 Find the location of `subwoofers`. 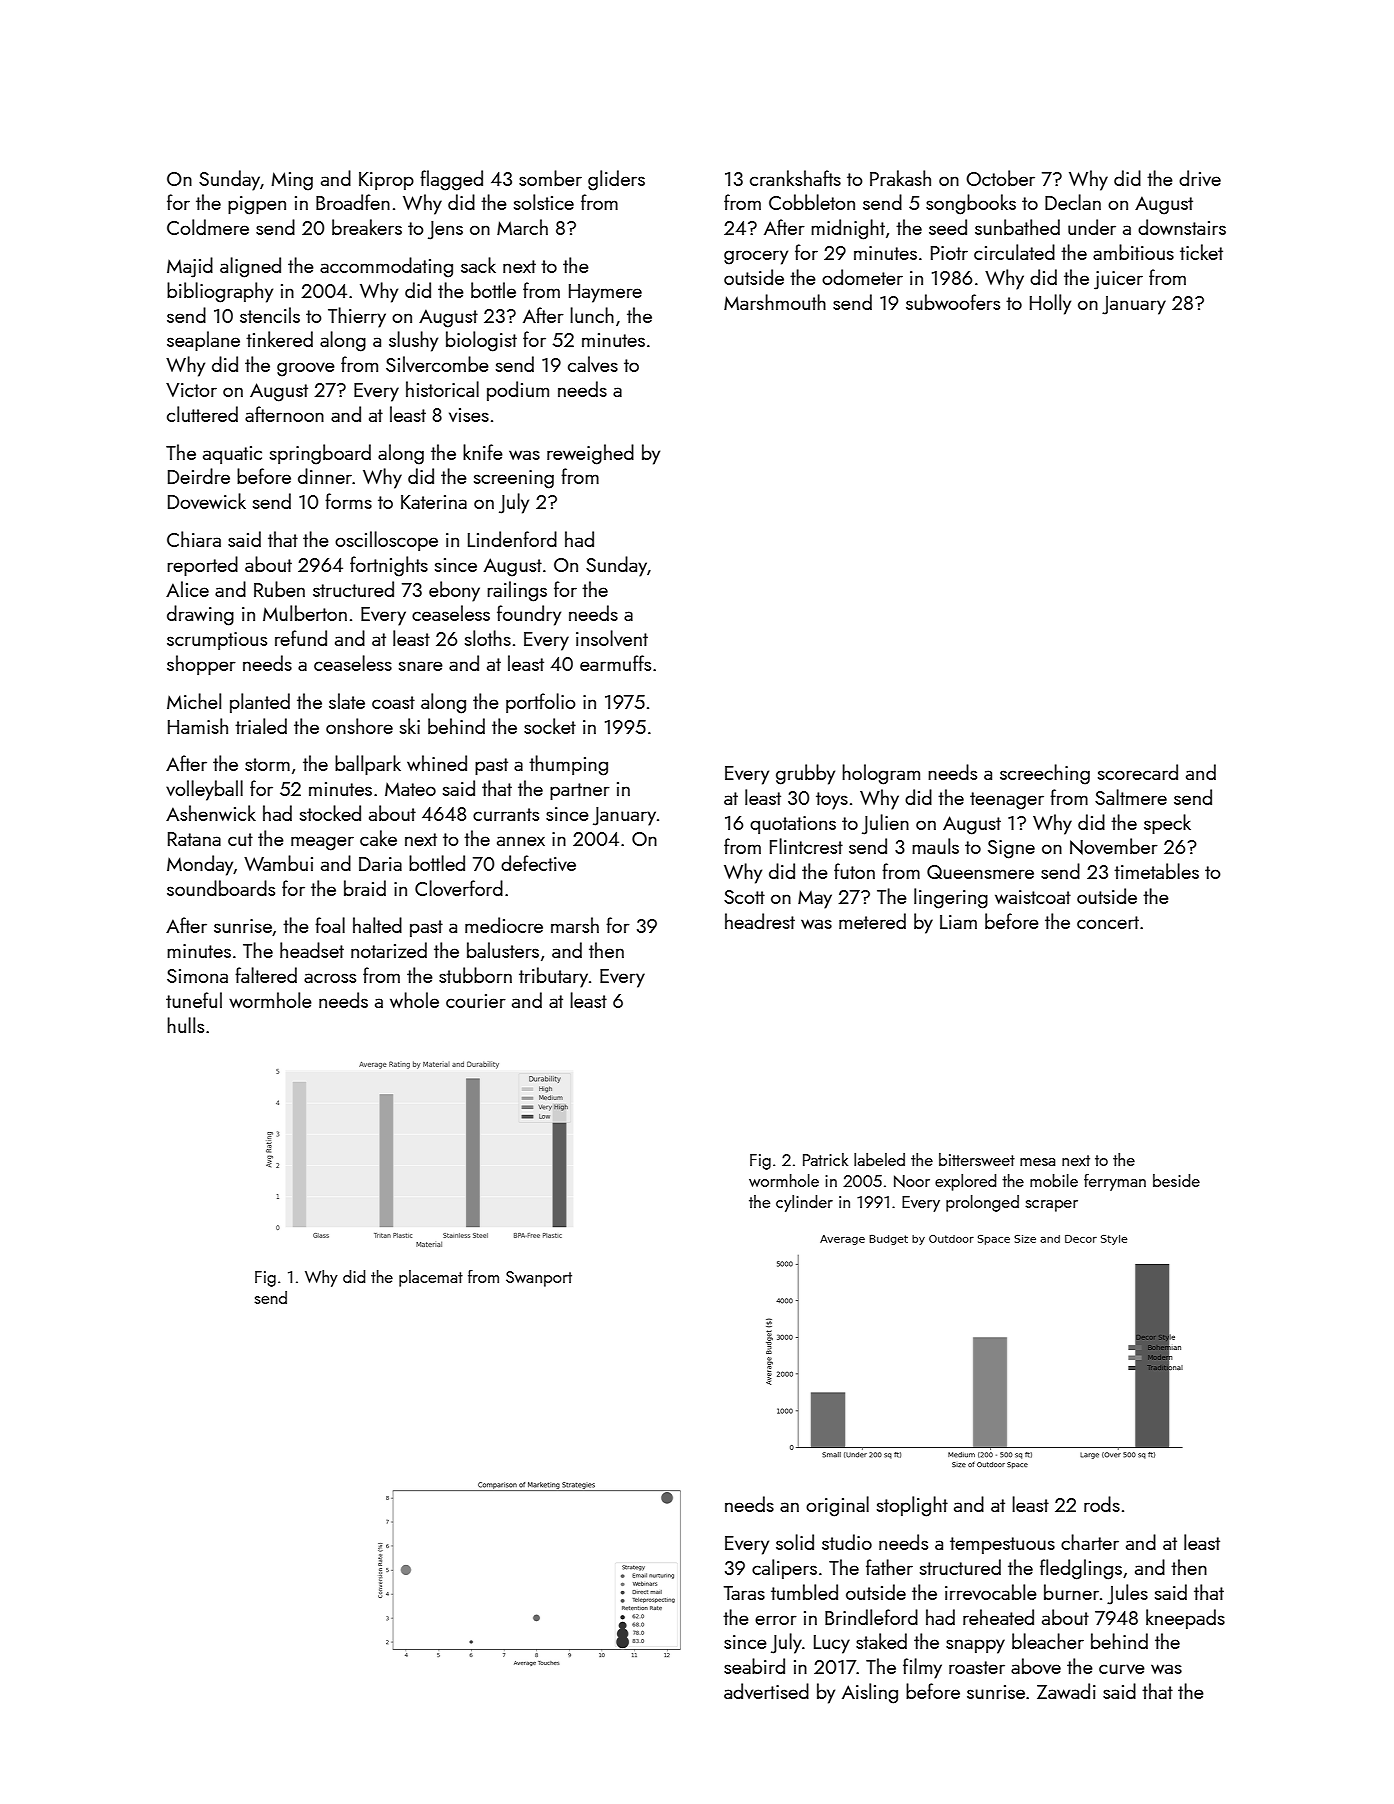

subwoofers is located at coordinates (953, 302).
